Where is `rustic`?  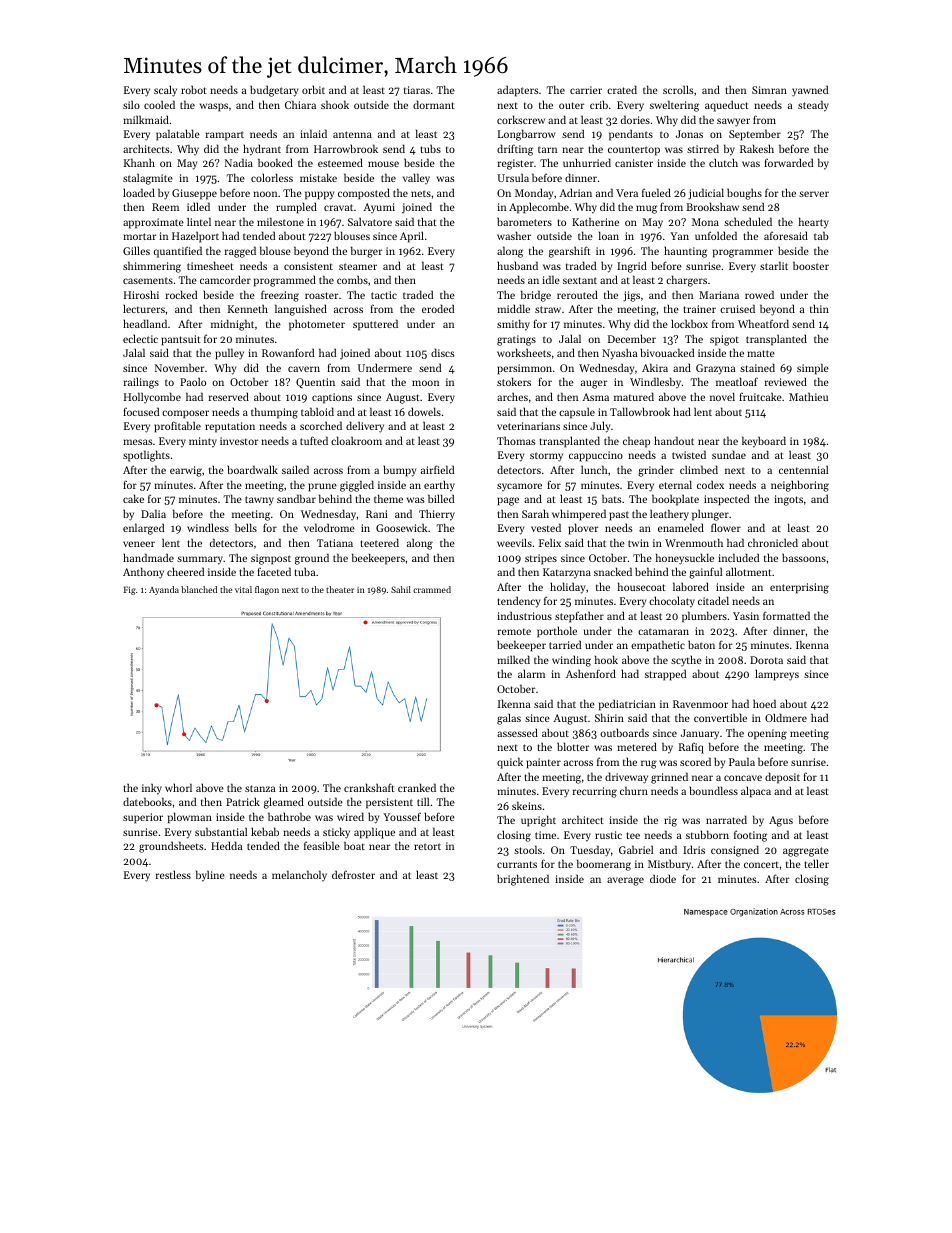 rustic is located at coordinates (608, 835).
